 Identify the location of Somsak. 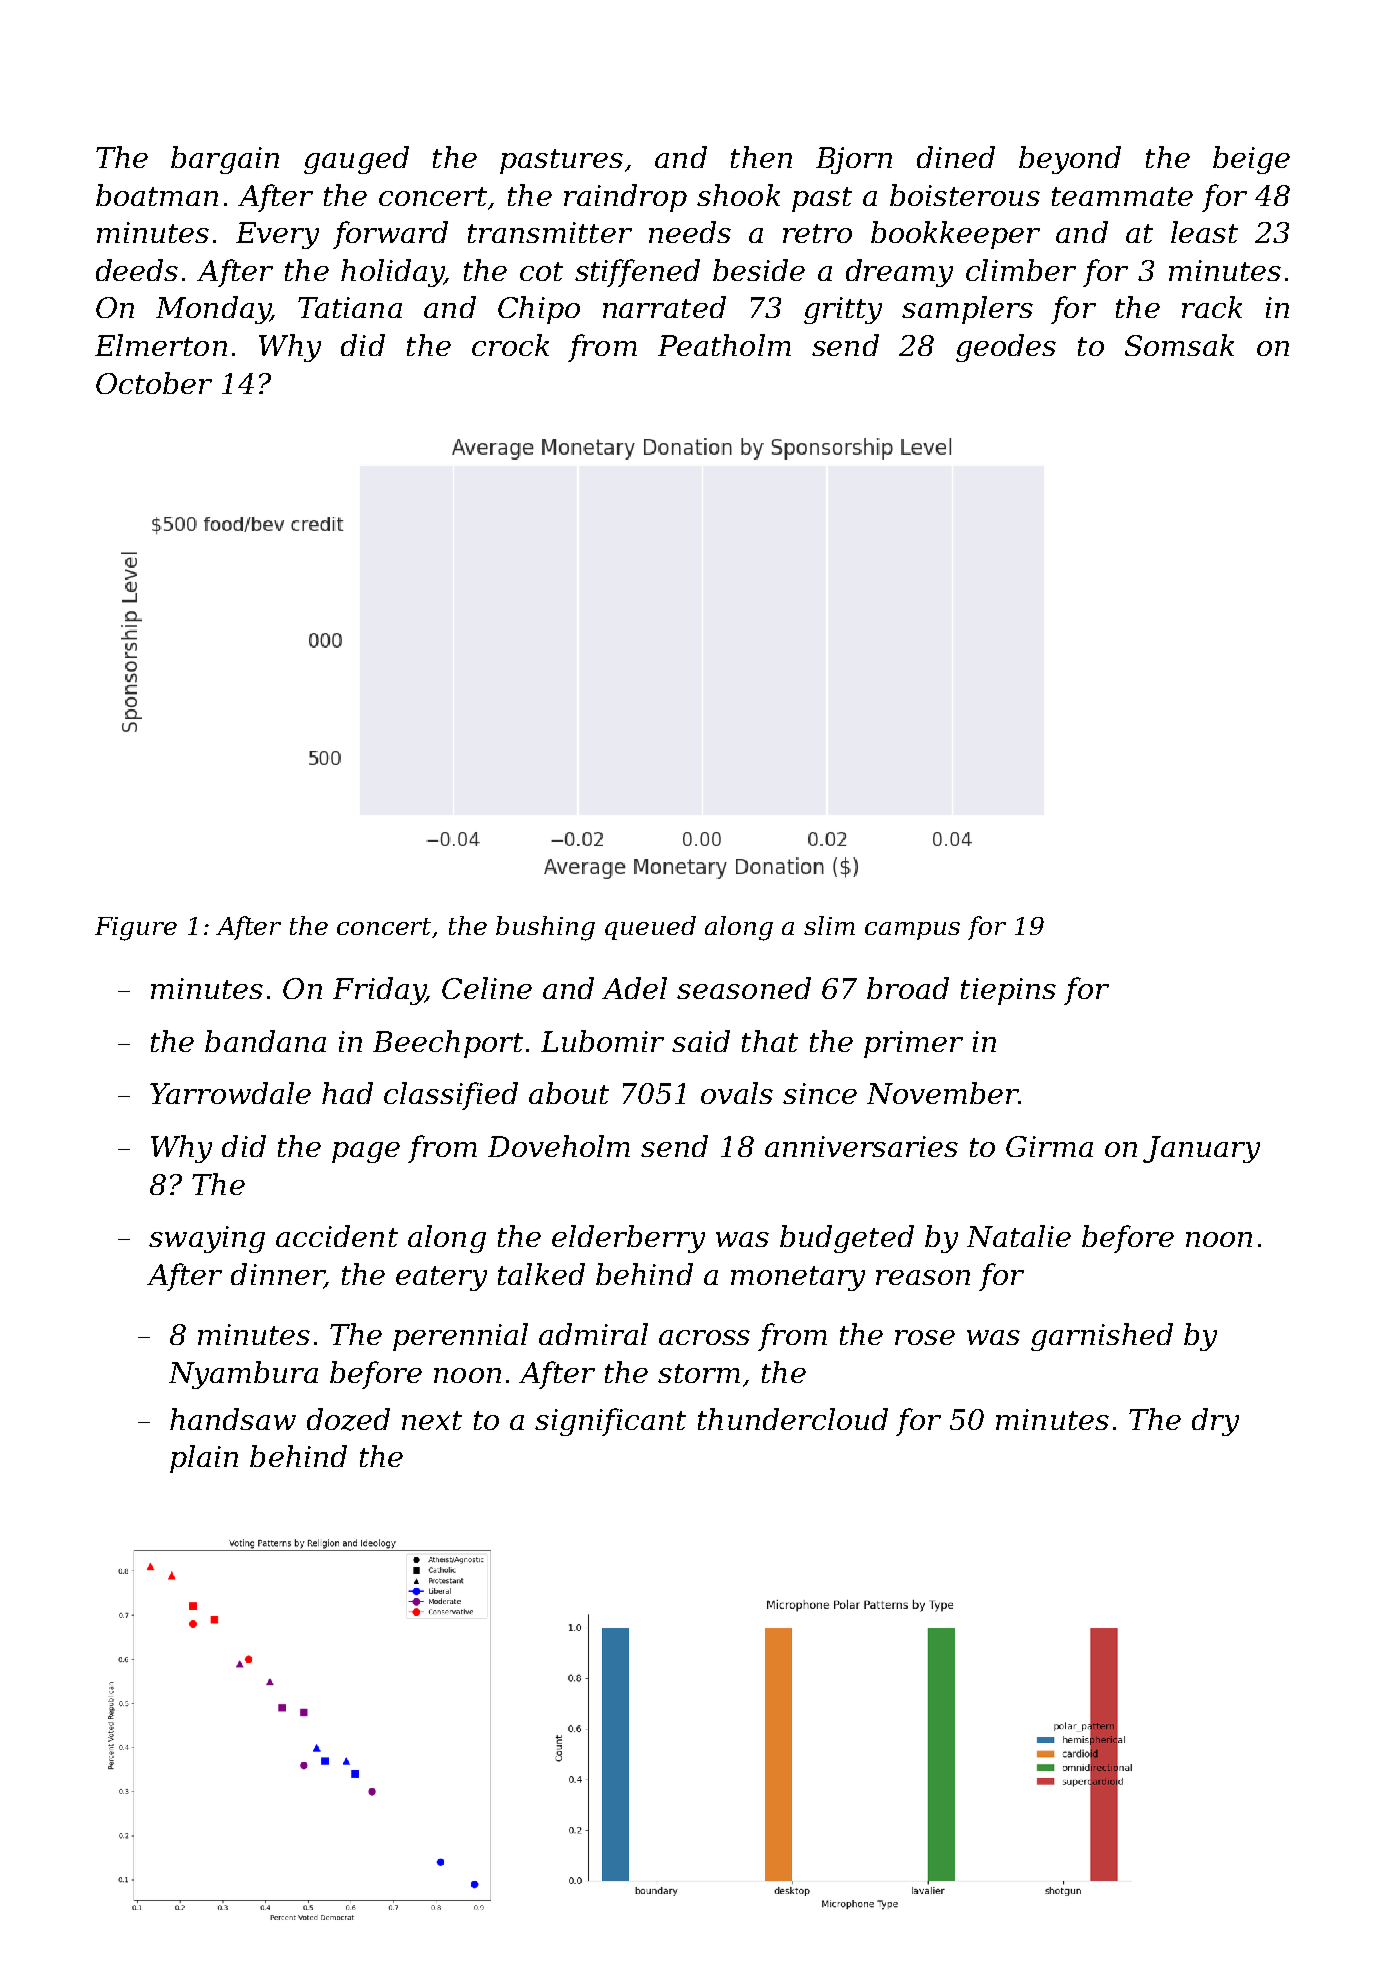
(1179, 345).
